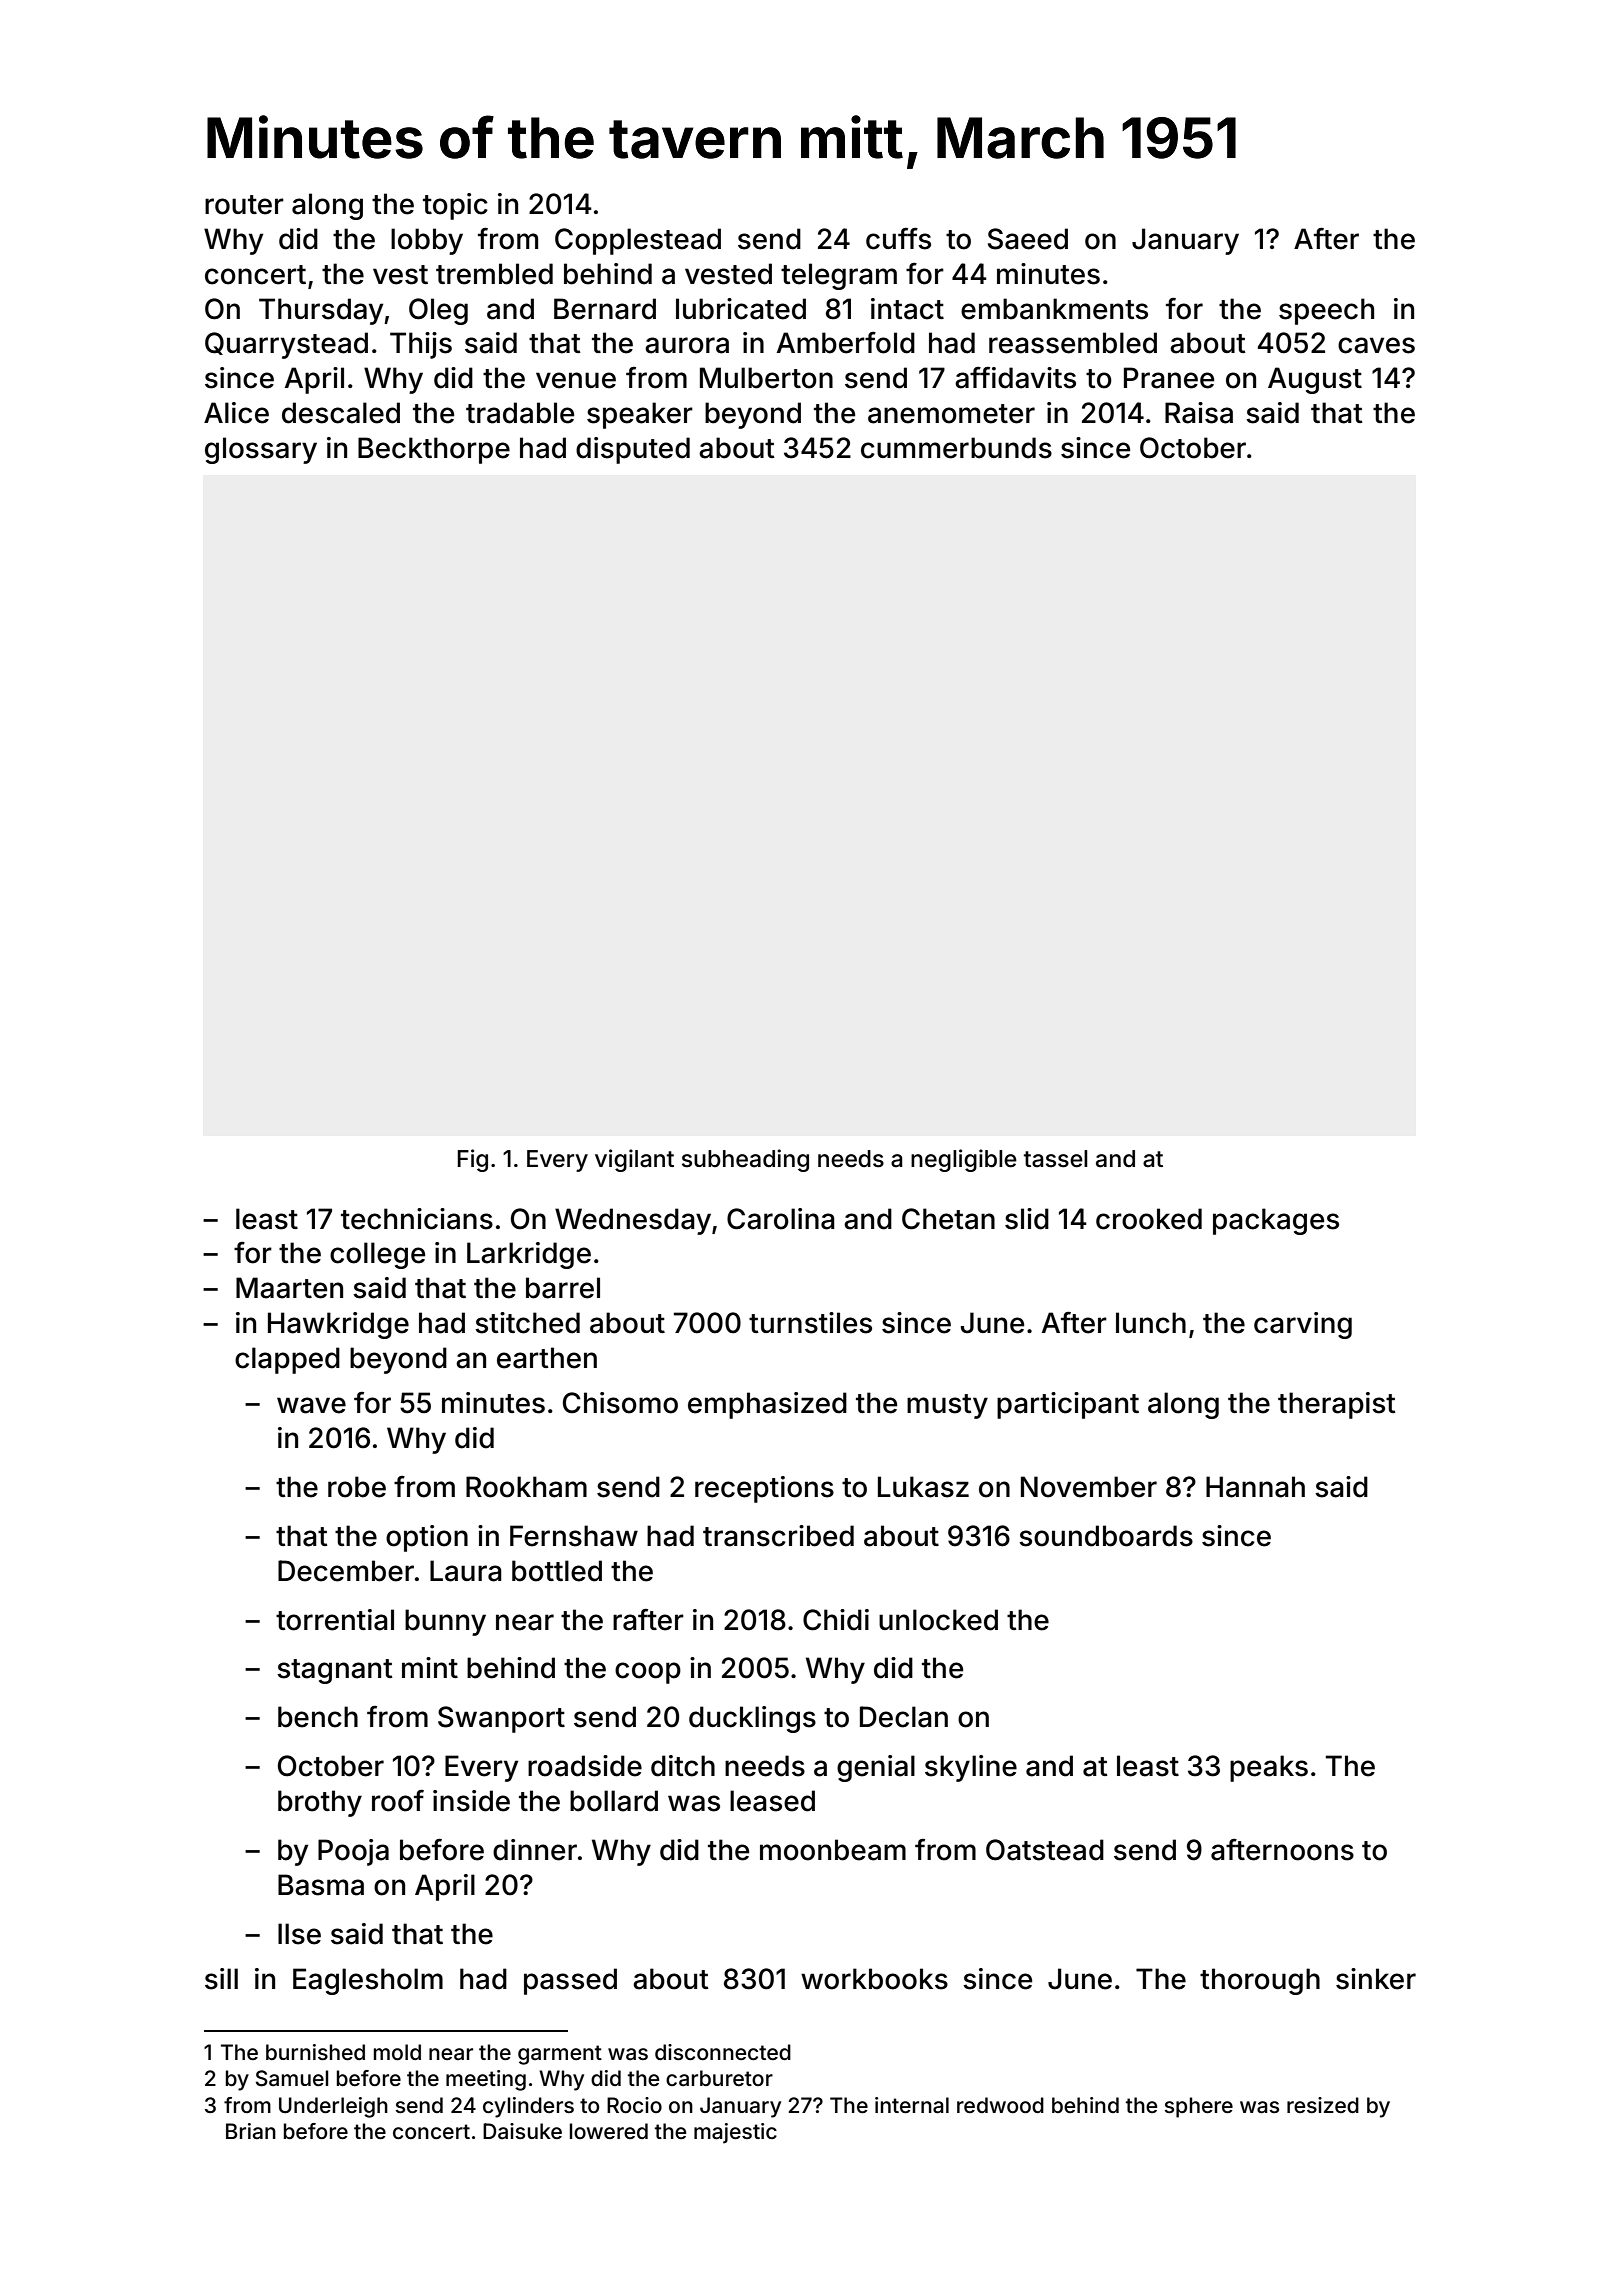  What do you see at coordinates (318, 1717) in the screenshot?
I see `bench` at bounding box center [318, 1717].
